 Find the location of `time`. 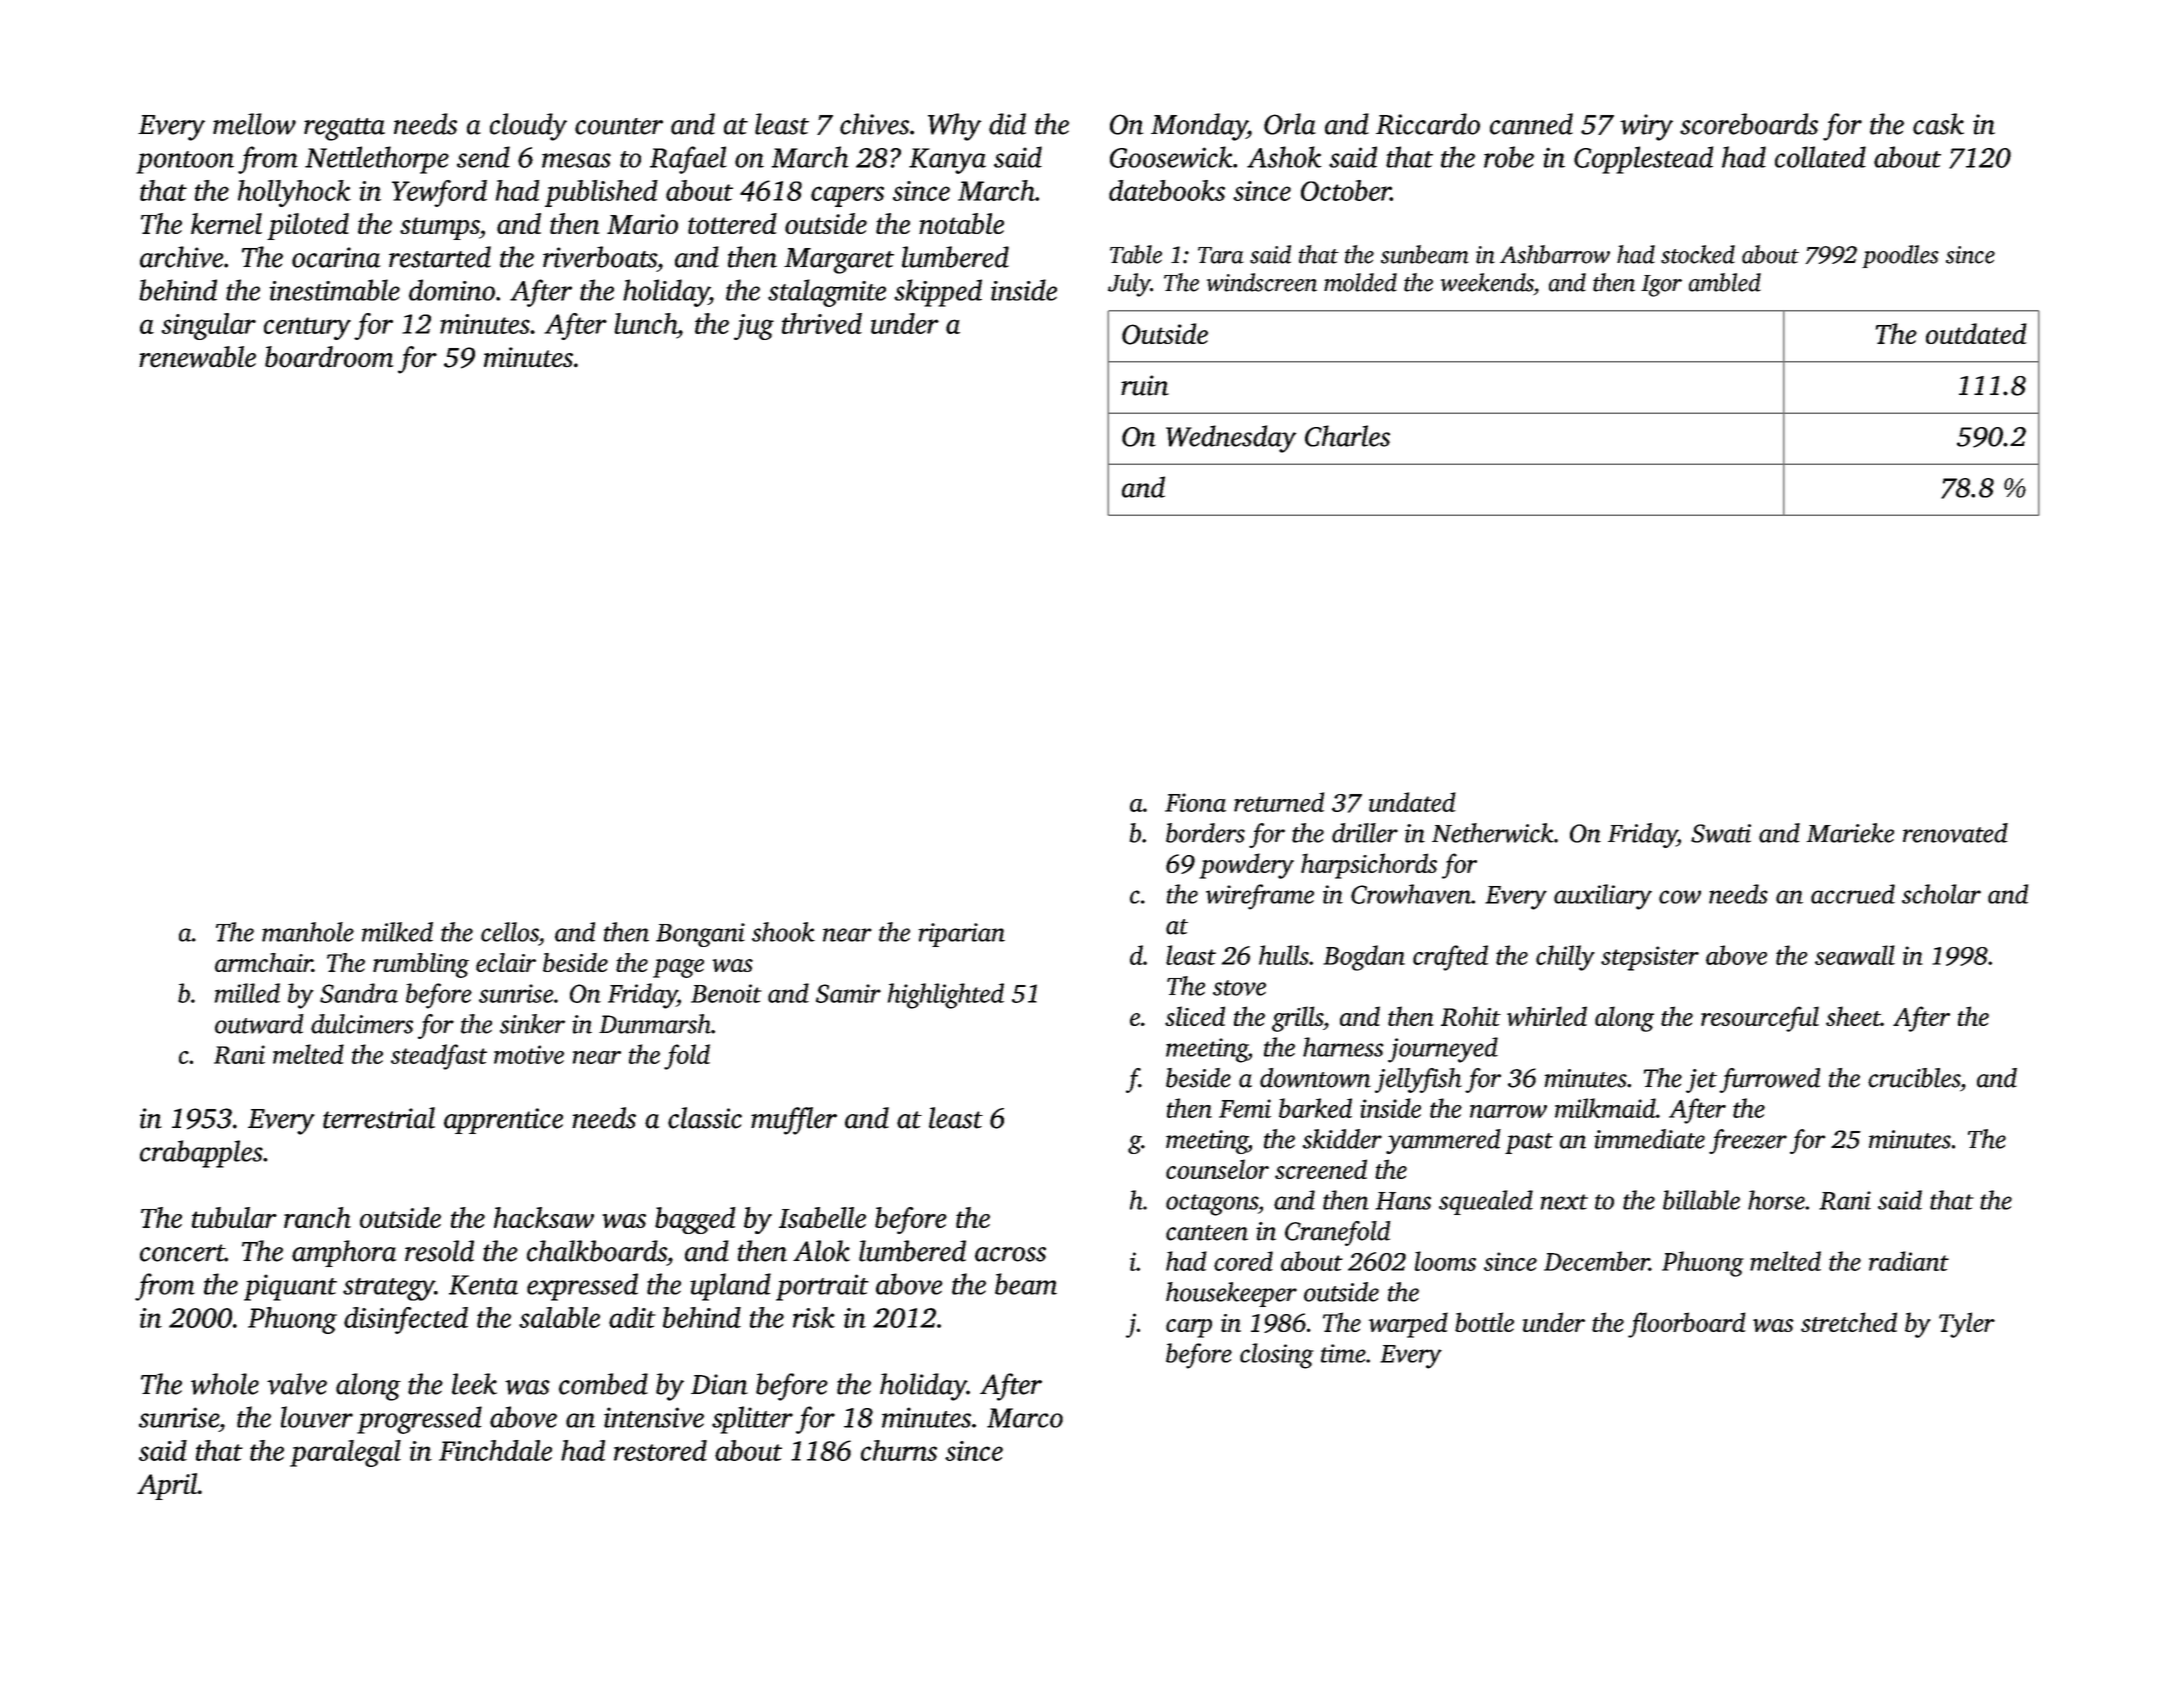

time is located at coordinates (1343, 1353).
